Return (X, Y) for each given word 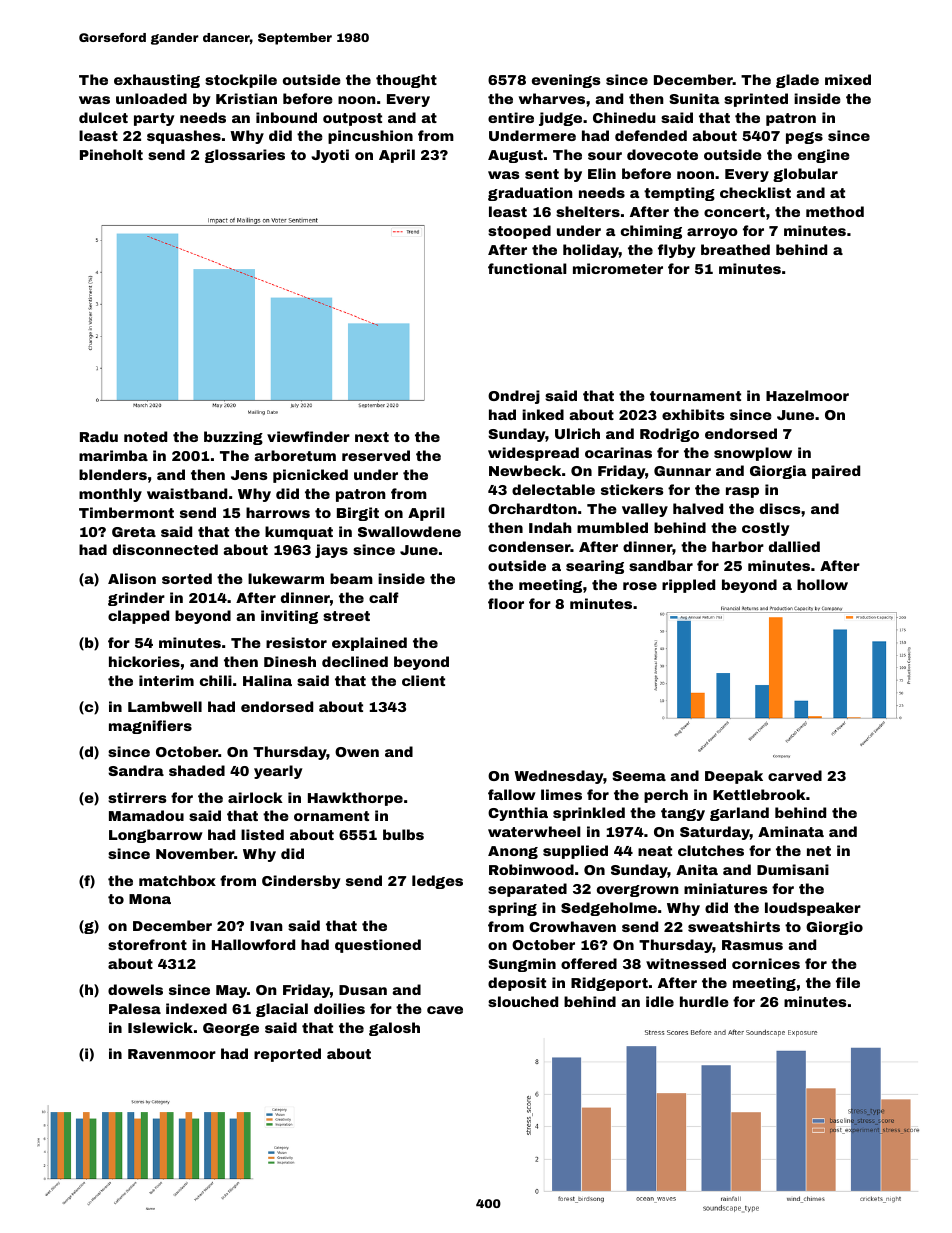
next (372, 437)
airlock (255, 797)
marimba (113, 455)
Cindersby (301, 882)
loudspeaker (813, 909)
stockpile (241, 81)
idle (660, 1001)
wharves (552, 98)
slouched (523, 1001)
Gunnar (682, 471)
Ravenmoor (172, 1054)
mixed (848, 79)
